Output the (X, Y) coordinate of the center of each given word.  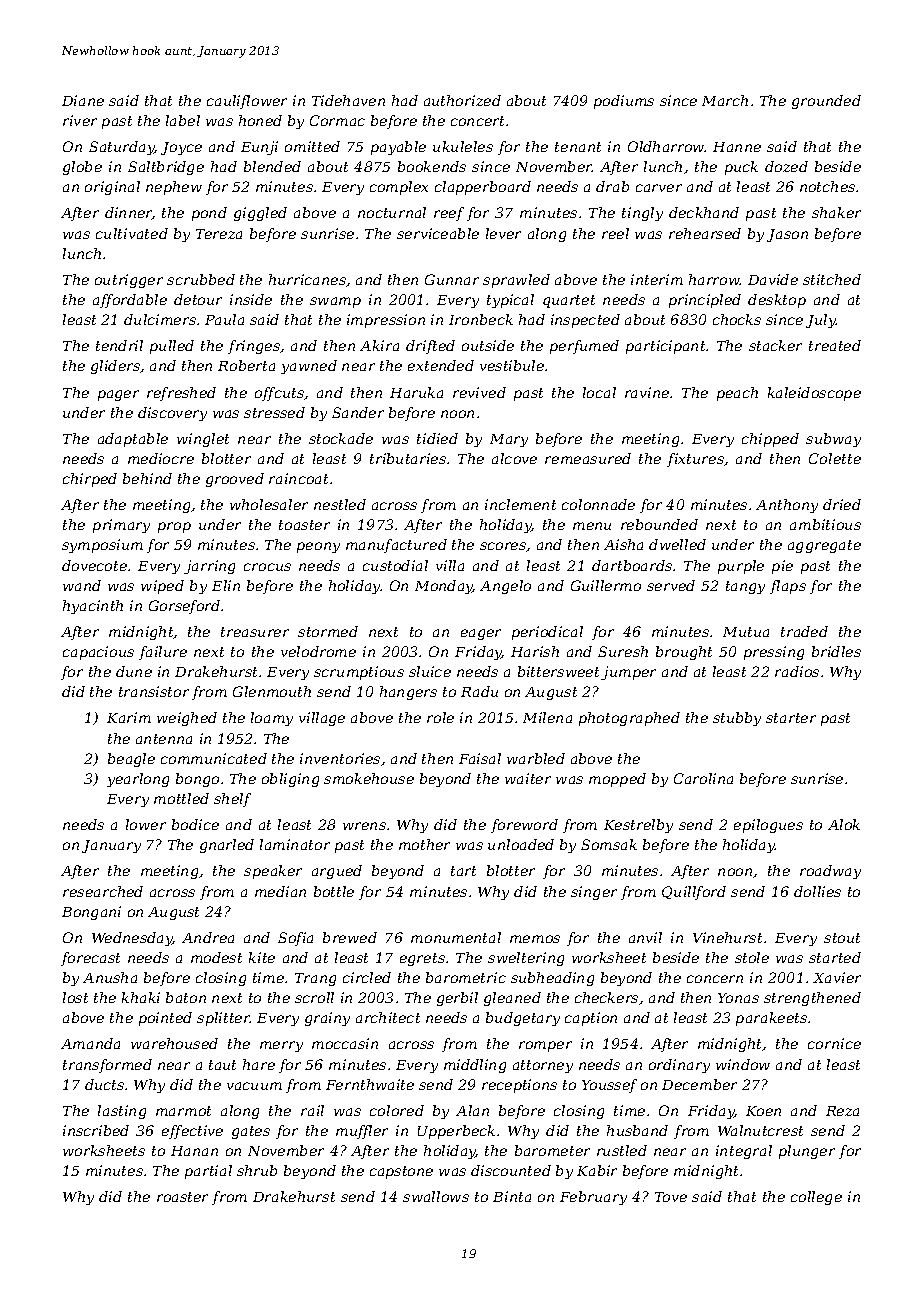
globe (82, 168)
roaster (182, 1197)
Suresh (623, 651)
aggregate (824, 546)
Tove (671, 1197)
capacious (98, 653)
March (725, 100)
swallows (436, 1196)
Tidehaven (348, 100)
